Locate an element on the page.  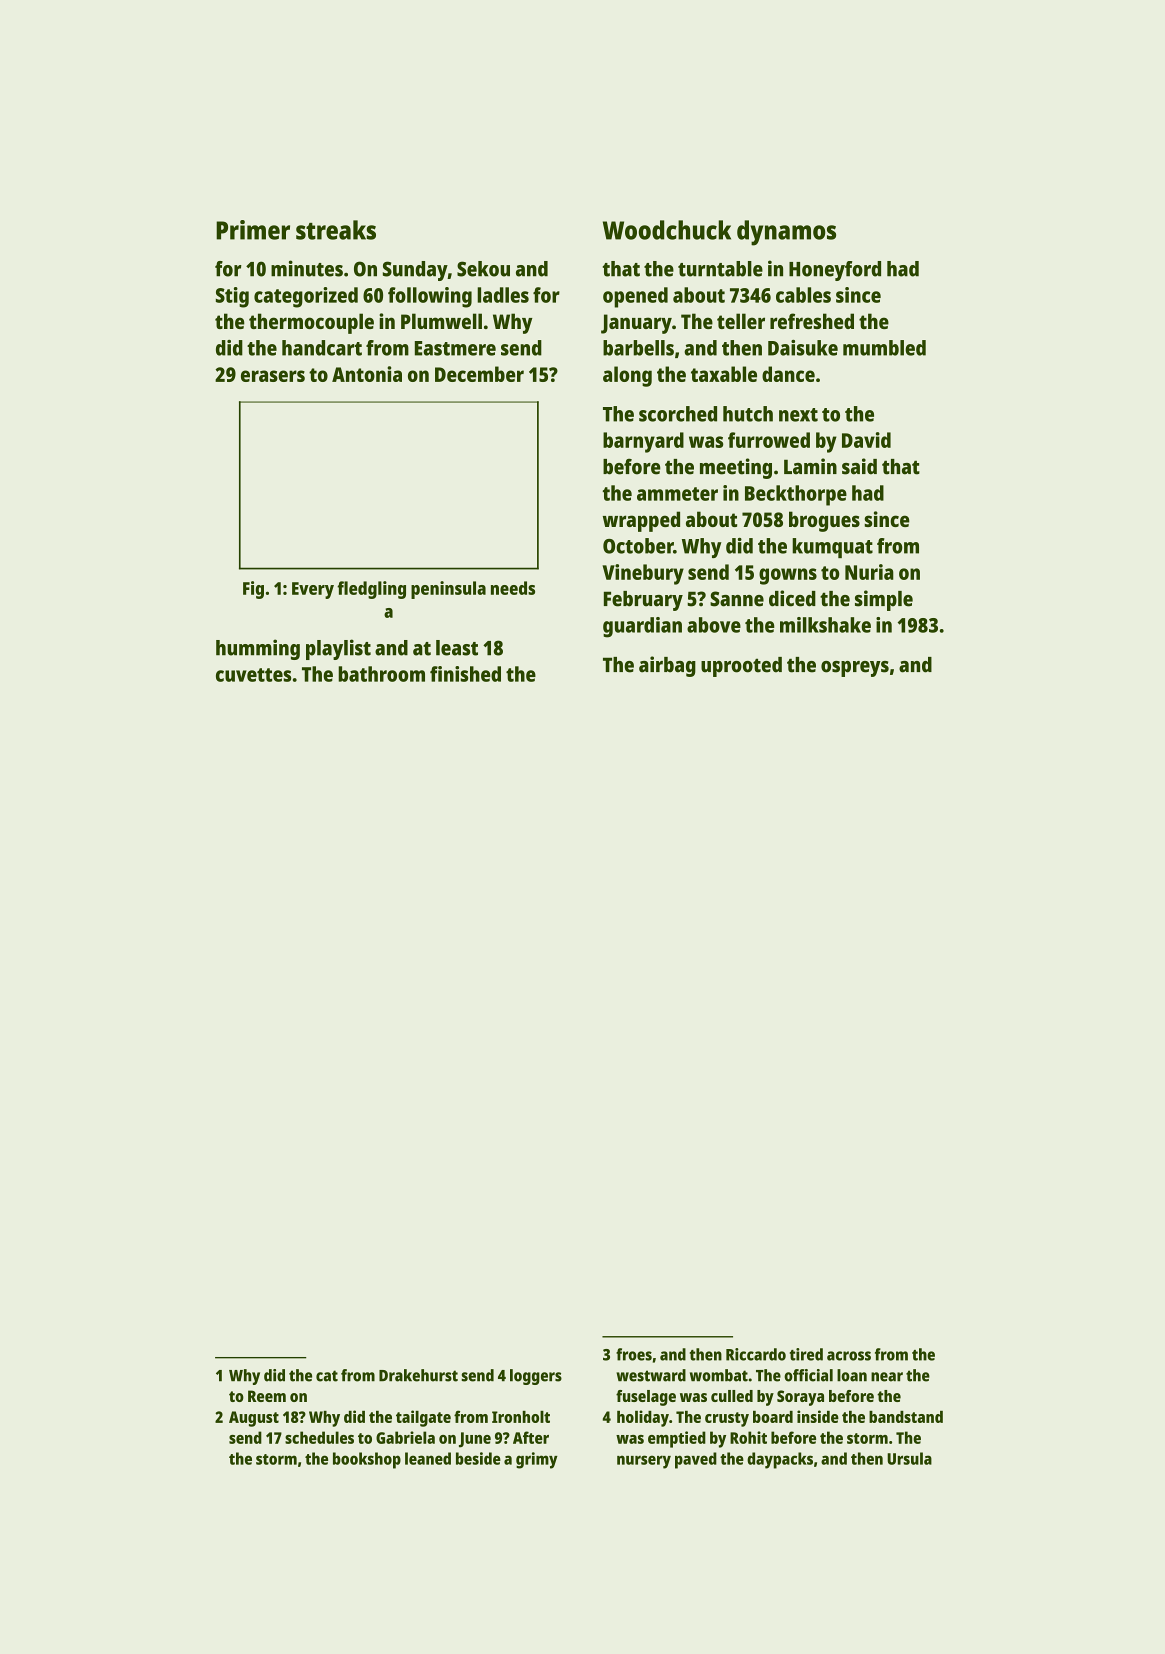
daypacks is located at coordinates (780, 1460).
